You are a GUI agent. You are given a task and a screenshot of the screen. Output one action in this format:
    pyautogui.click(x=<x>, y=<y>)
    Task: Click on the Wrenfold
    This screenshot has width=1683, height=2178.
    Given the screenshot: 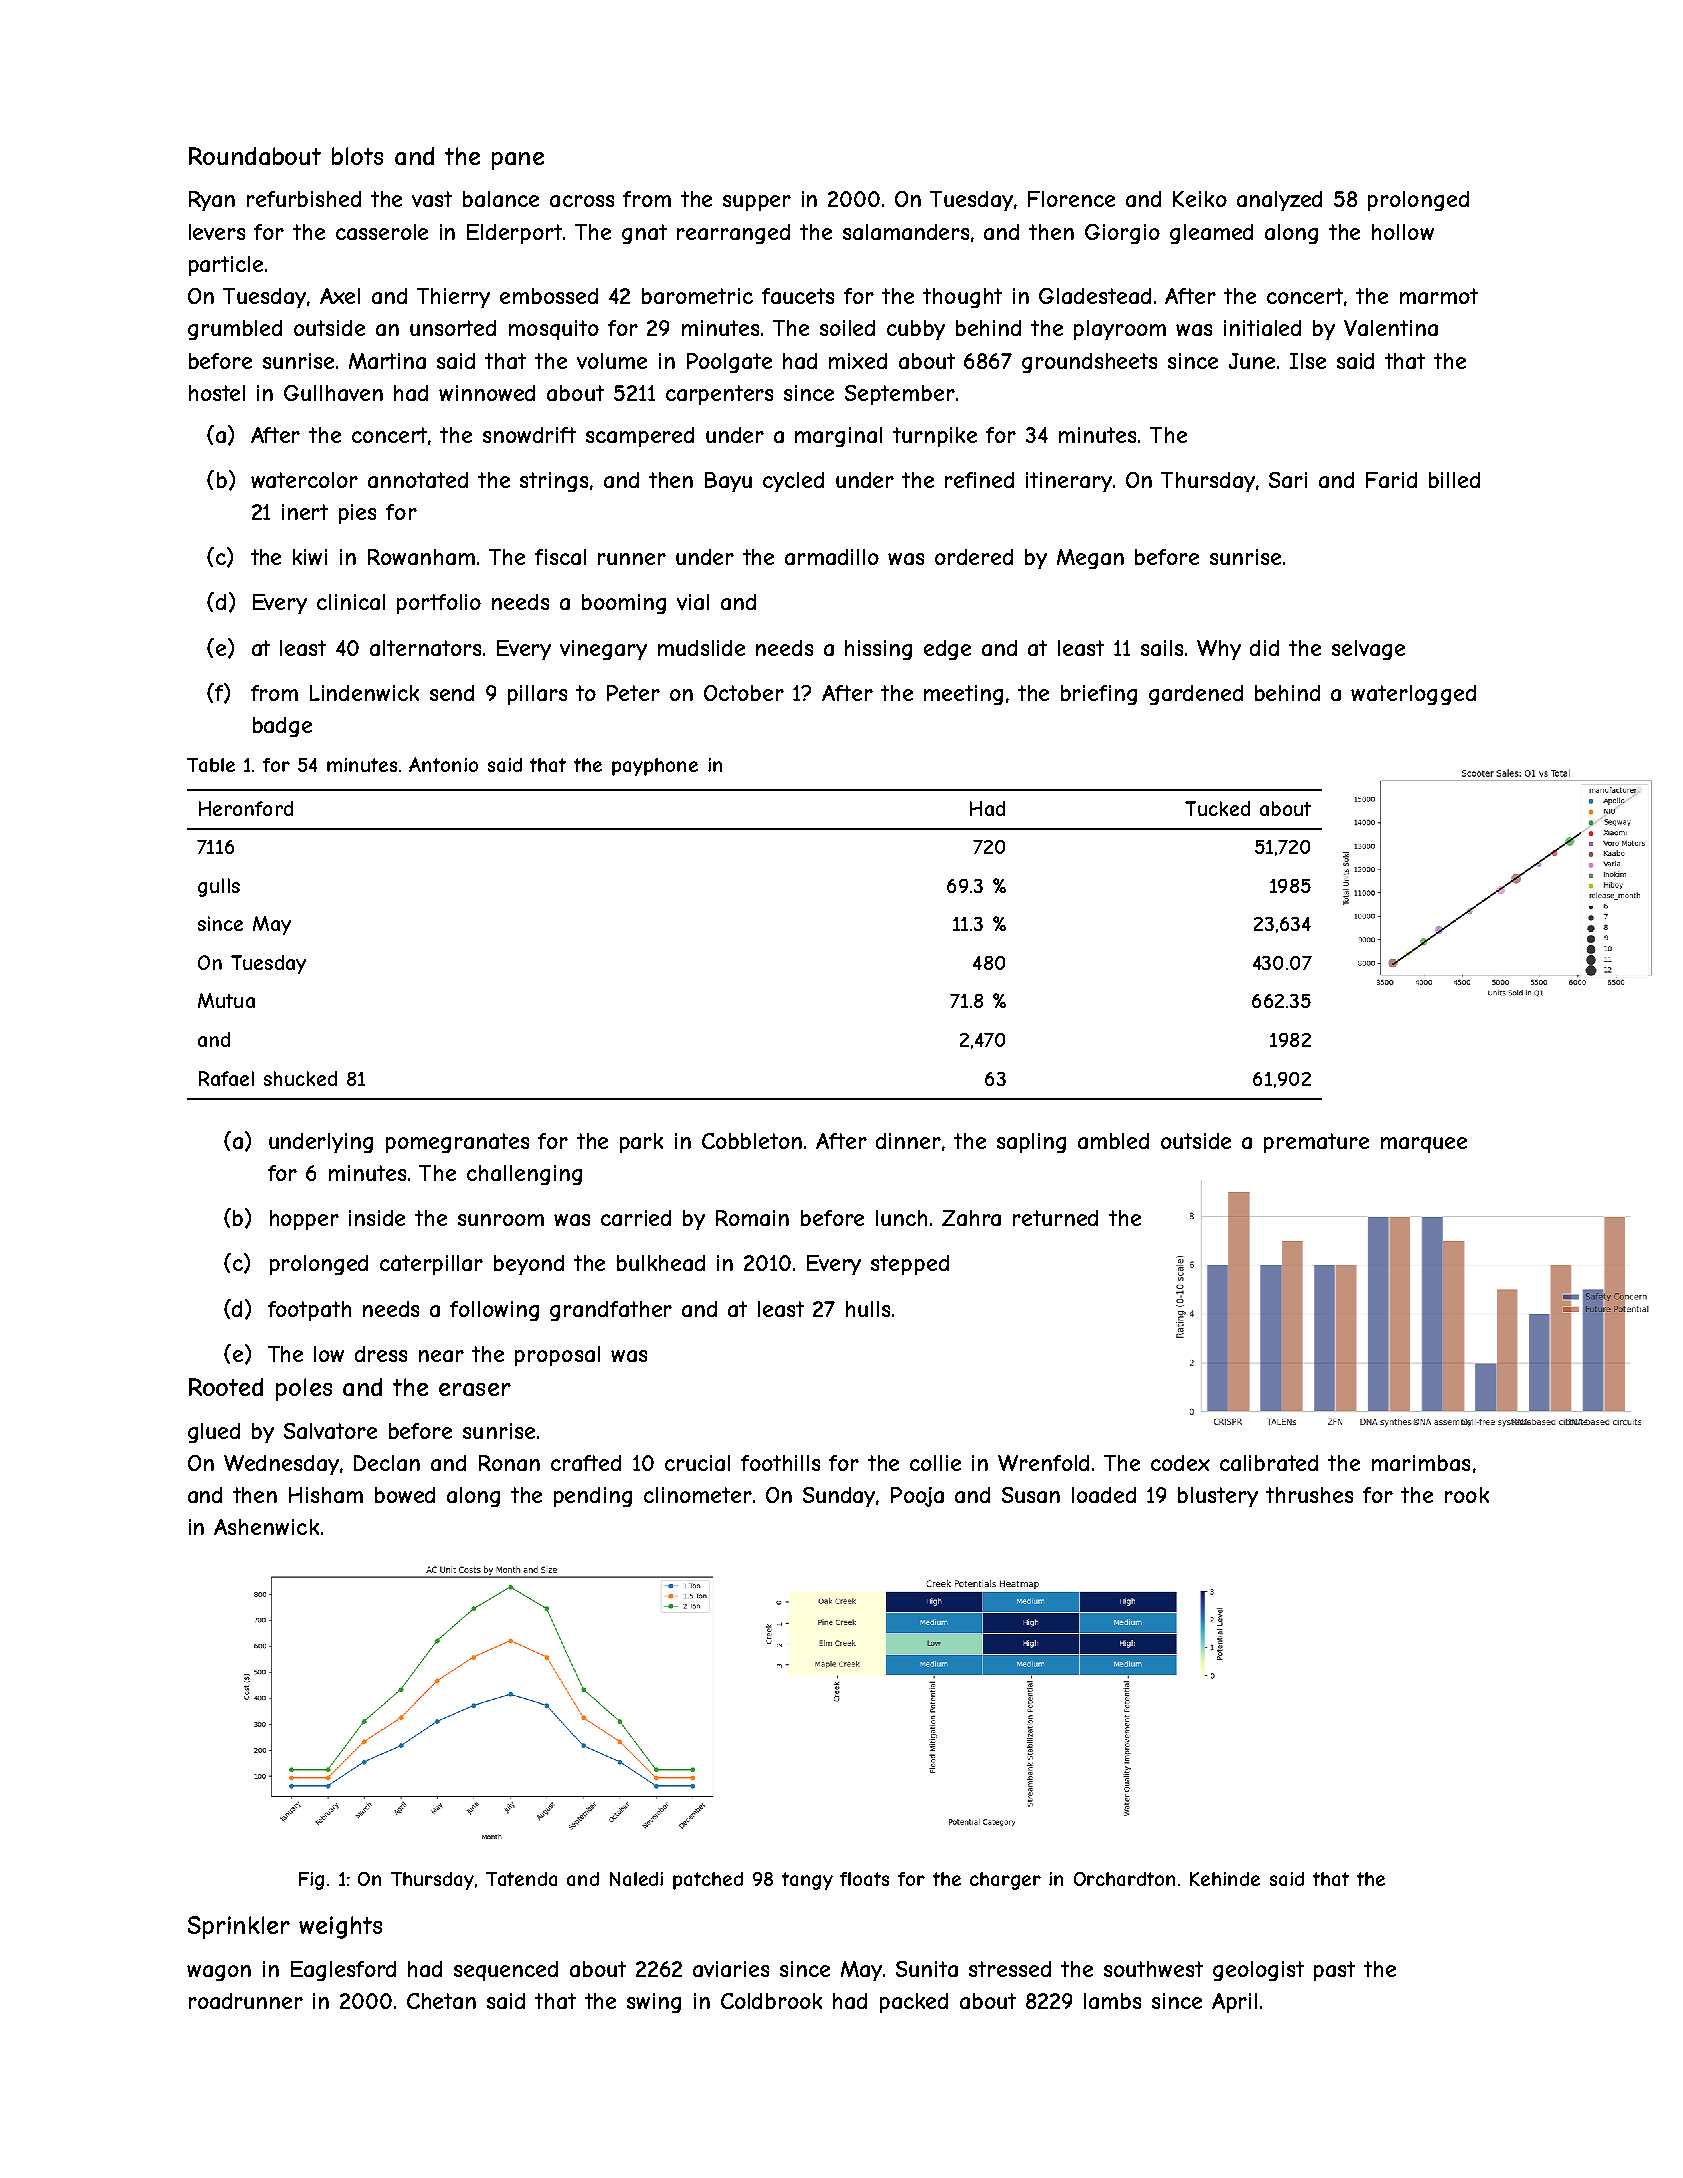 What is the action you would take?
    pyautogui.click(x=1043, y=1463)
